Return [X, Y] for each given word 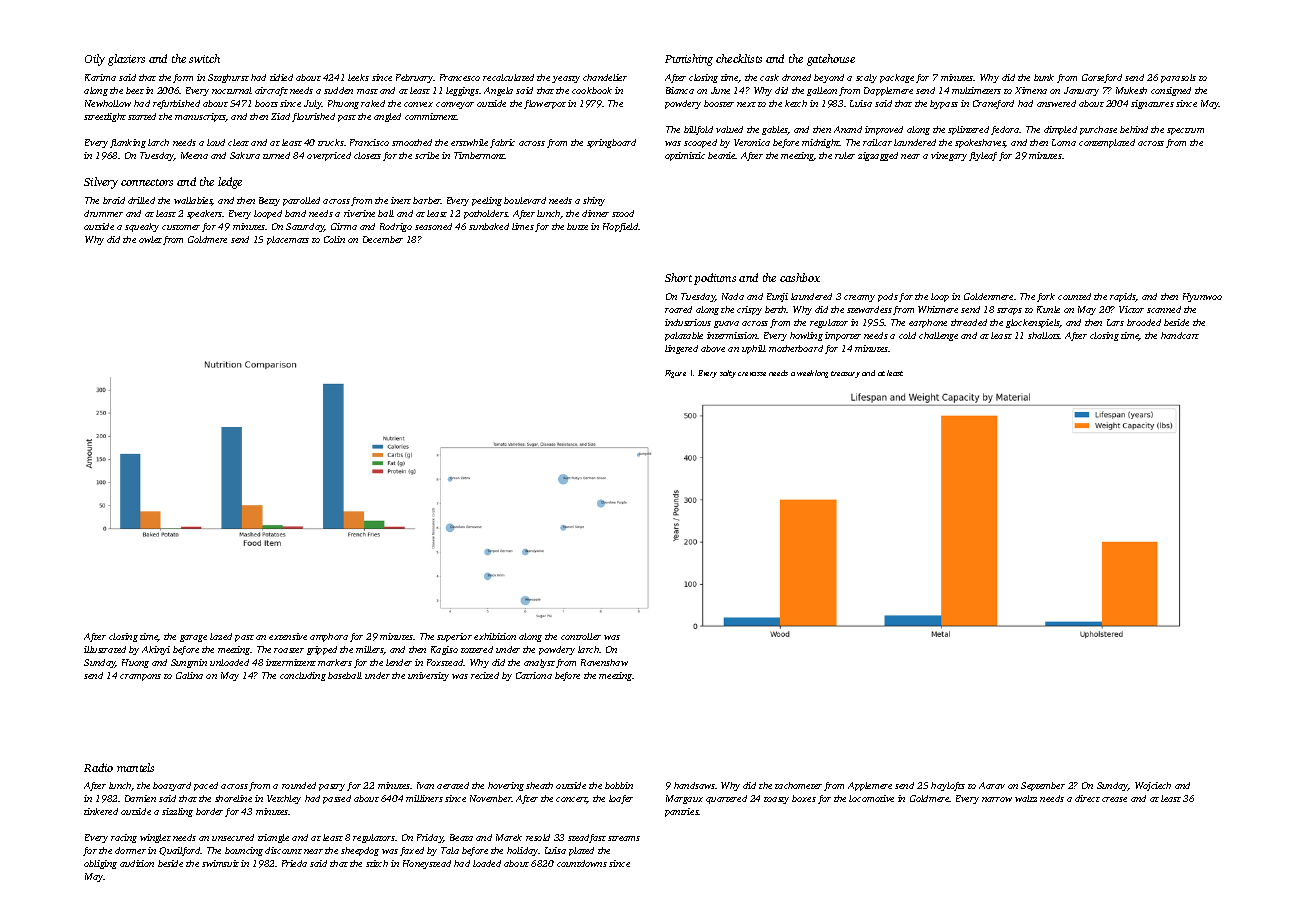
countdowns [582, 863]
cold [907, 335]
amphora [329, 637]
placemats [288, 240]
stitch [377, 863]
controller [581, 636]
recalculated [508, 77]
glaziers [126, 60]
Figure [675, 374]
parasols [1178, 78]
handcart [1180, 335]
